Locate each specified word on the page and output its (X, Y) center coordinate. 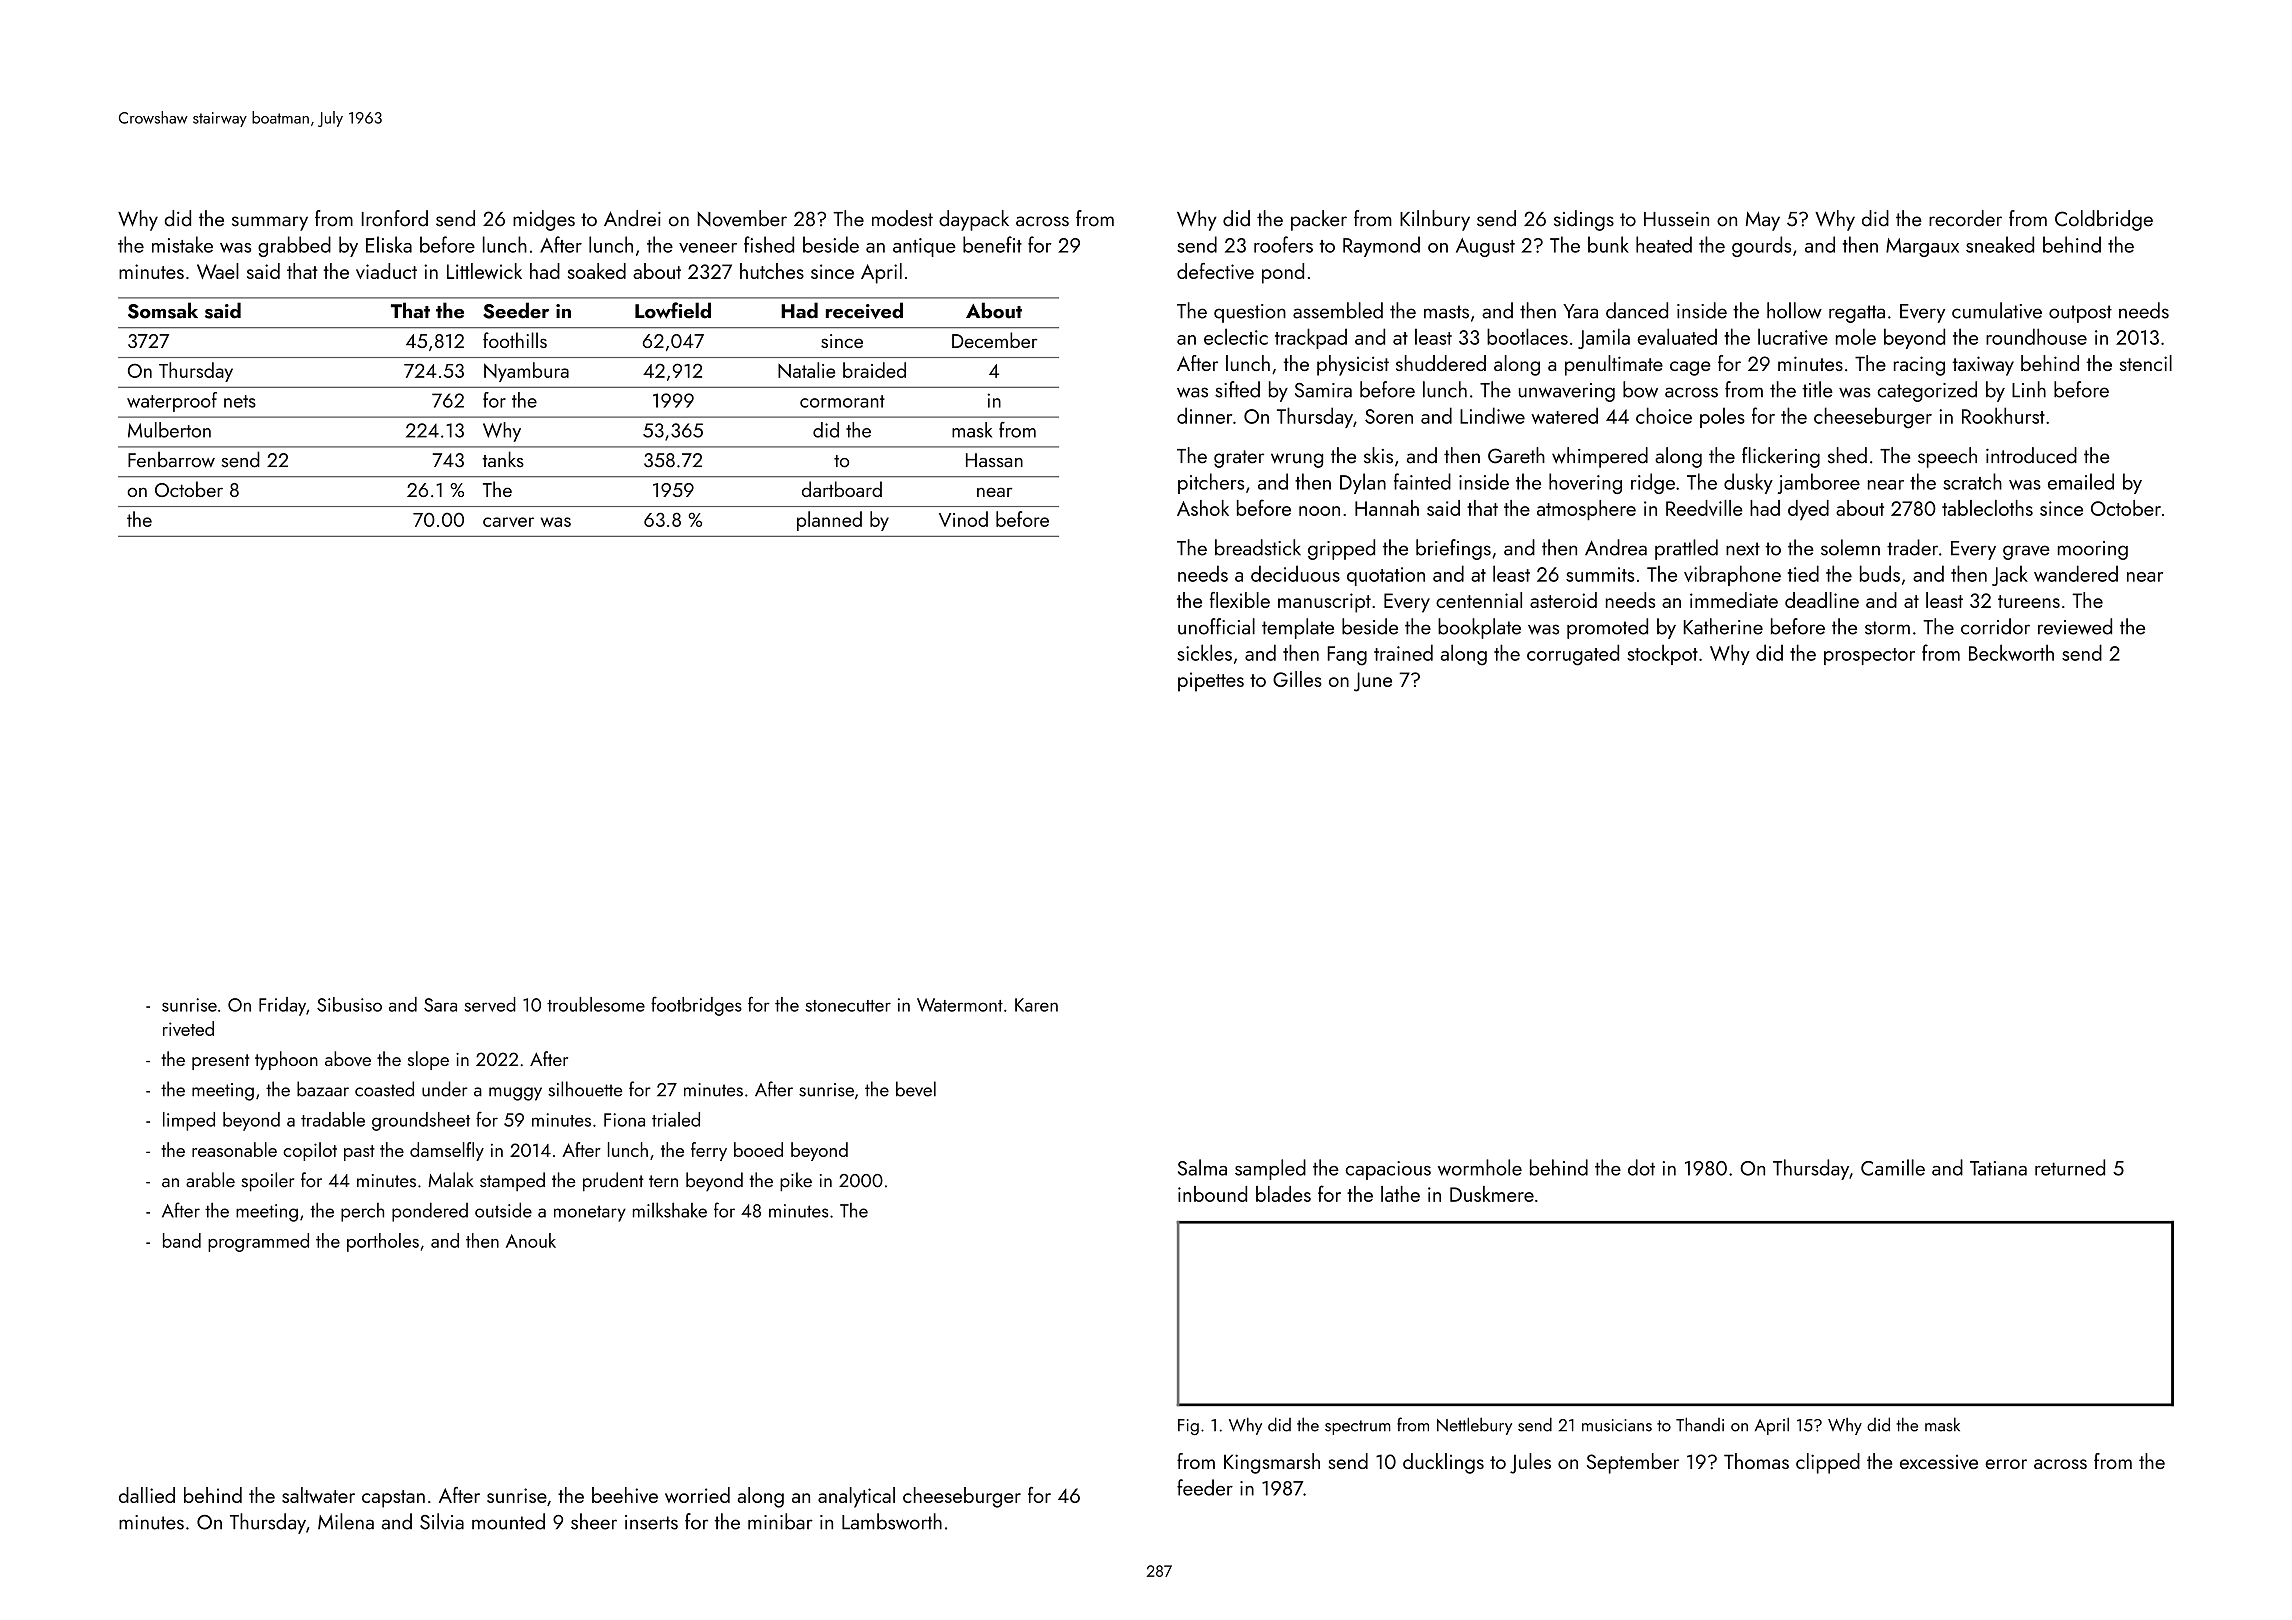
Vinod (963, 519)
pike (796, 1182)
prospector (1869, 656)
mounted (508, 1521)
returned (2070, 1167)
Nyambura (526, 372)
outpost (2080, 314)
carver (508, 522)
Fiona (624, 1120)
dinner (1204, 415)
